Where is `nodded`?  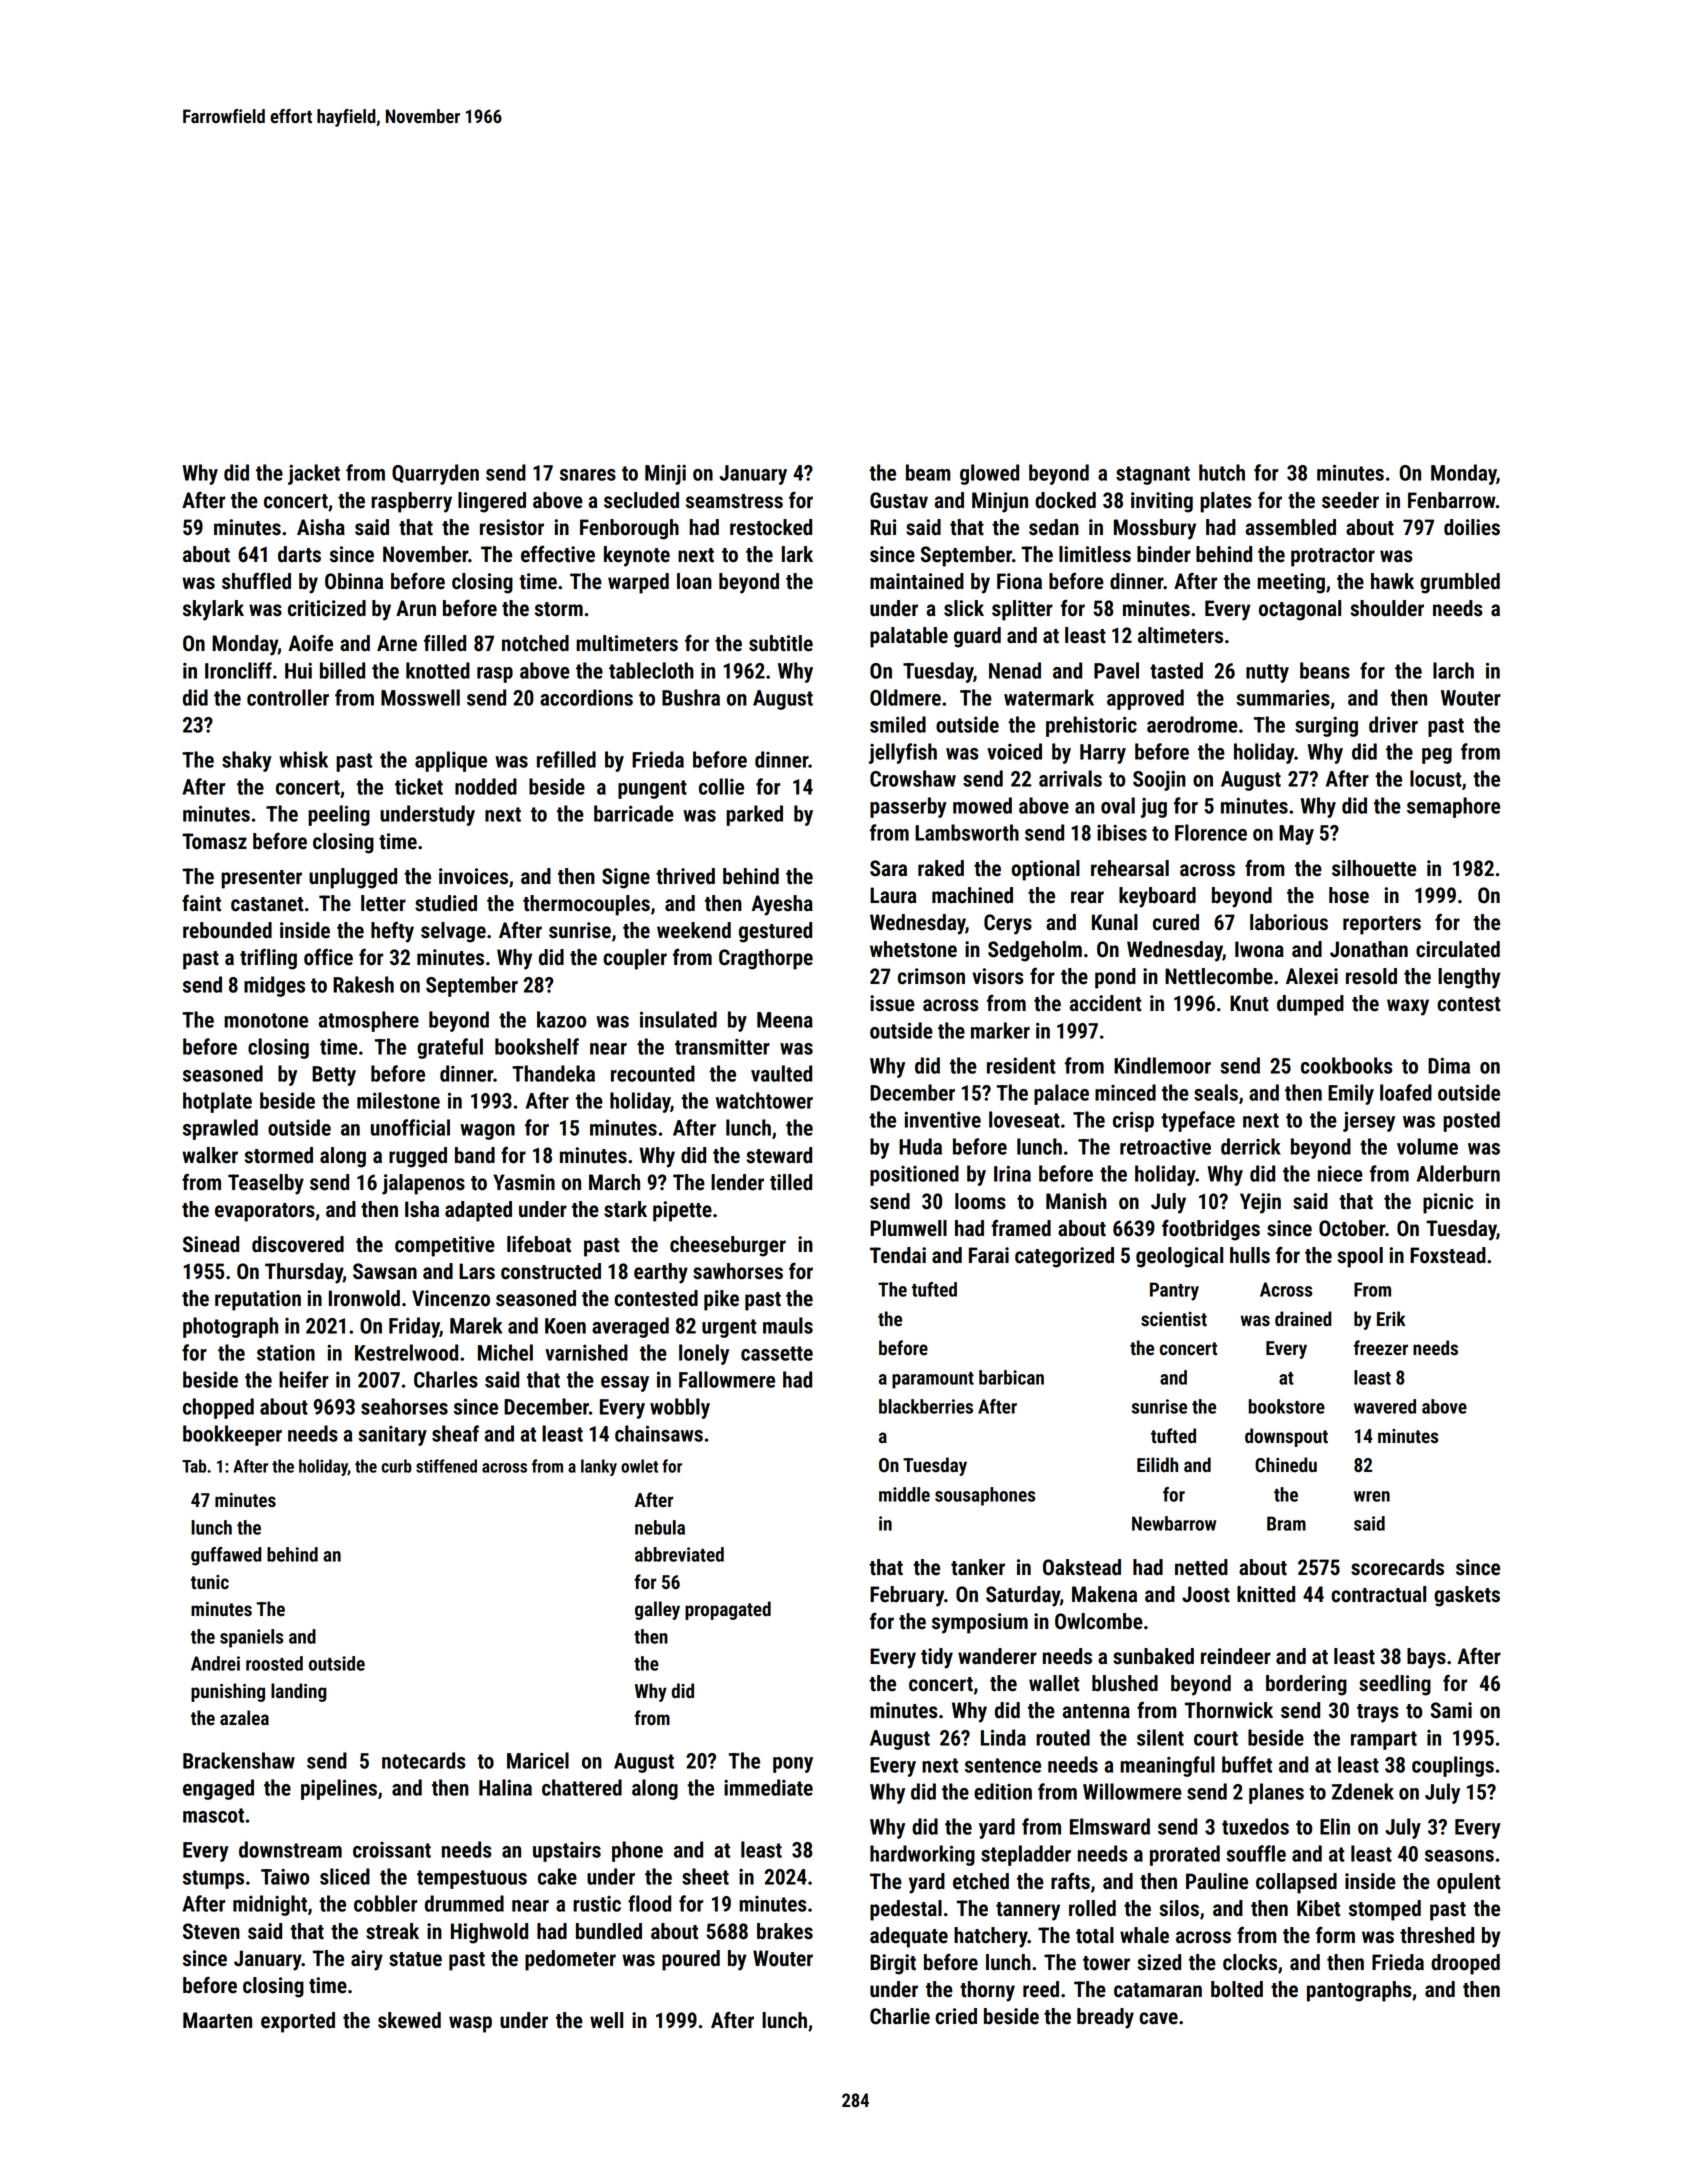
nodded is located at coordinates (486, 786).
